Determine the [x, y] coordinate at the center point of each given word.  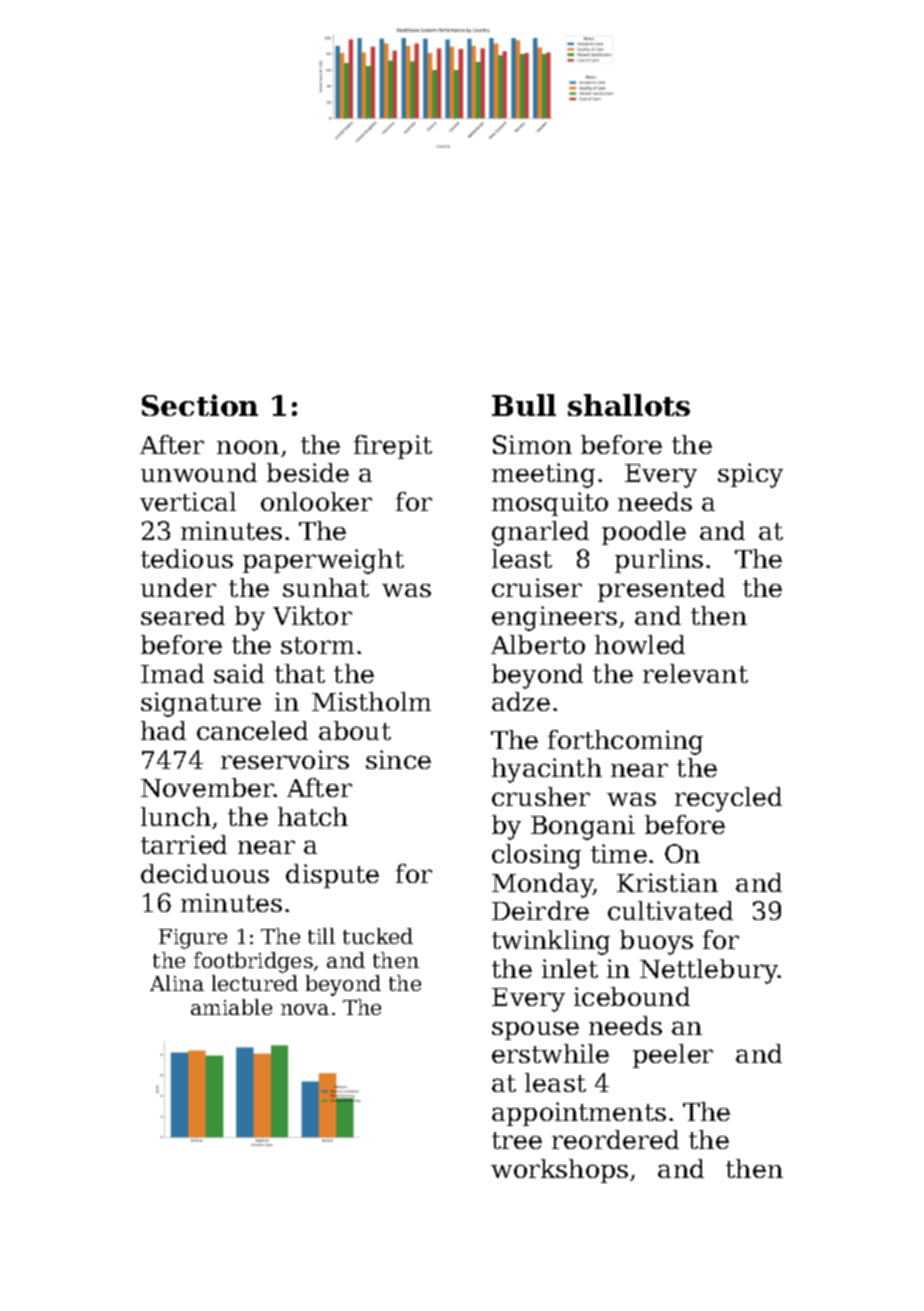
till [321, 936]
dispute [332, 876]
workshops [559, 1171]
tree [517, 1140]
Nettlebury [709, 971]
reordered [615, 1139]
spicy [750, 475]
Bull [524, 405]
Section [200, 405]
